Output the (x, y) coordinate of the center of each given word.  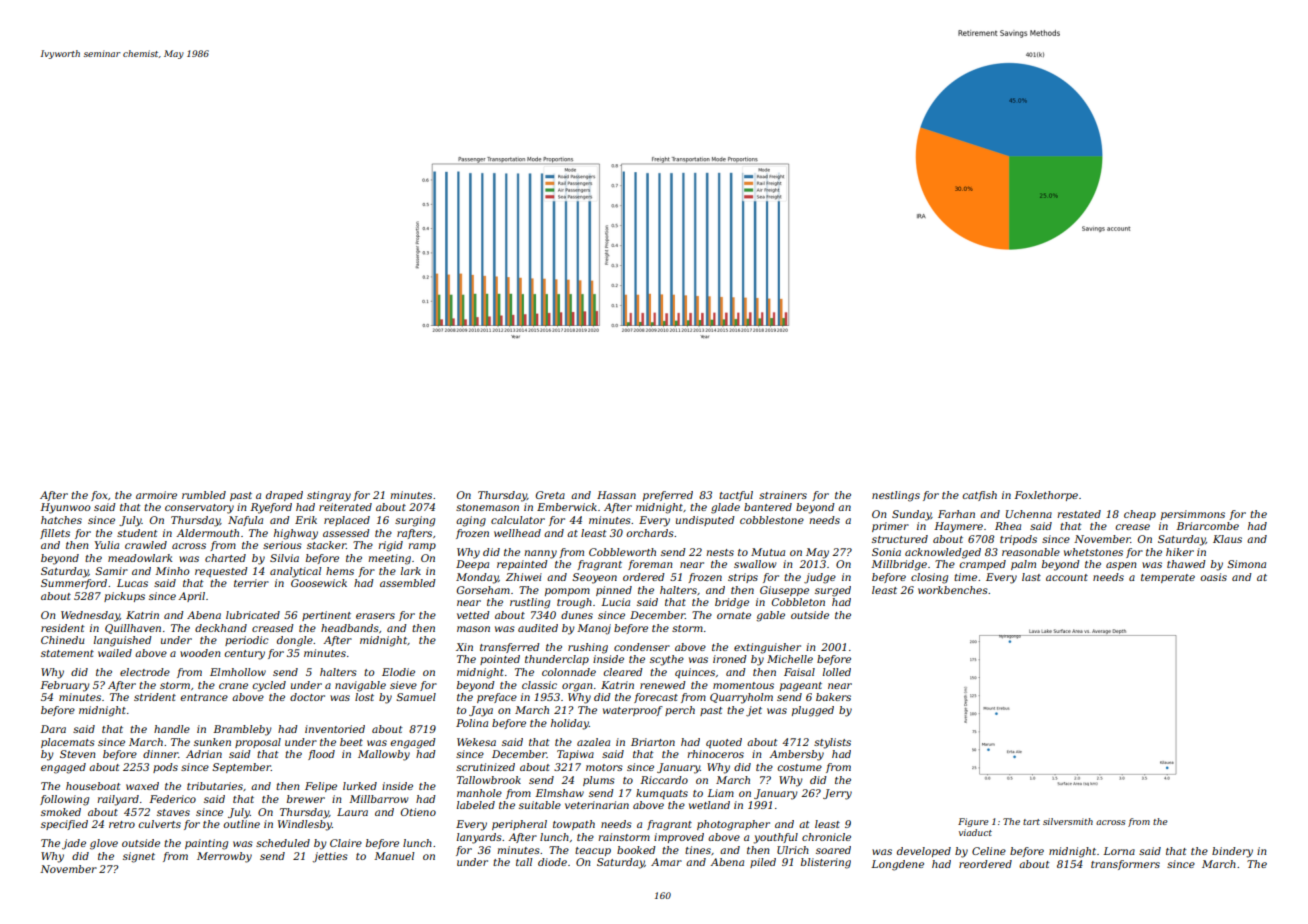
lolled (837, 672)
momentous (743, 685)
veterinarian (597, 805)
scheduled (283, 843)
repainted (522, 565)
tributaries (215, 786)
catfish (979, 496)
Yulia (106, 545)
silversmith (1068, 821)
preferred (668, 496)
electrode (145, 672)
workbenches (953, 590)
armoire (156, 495)
